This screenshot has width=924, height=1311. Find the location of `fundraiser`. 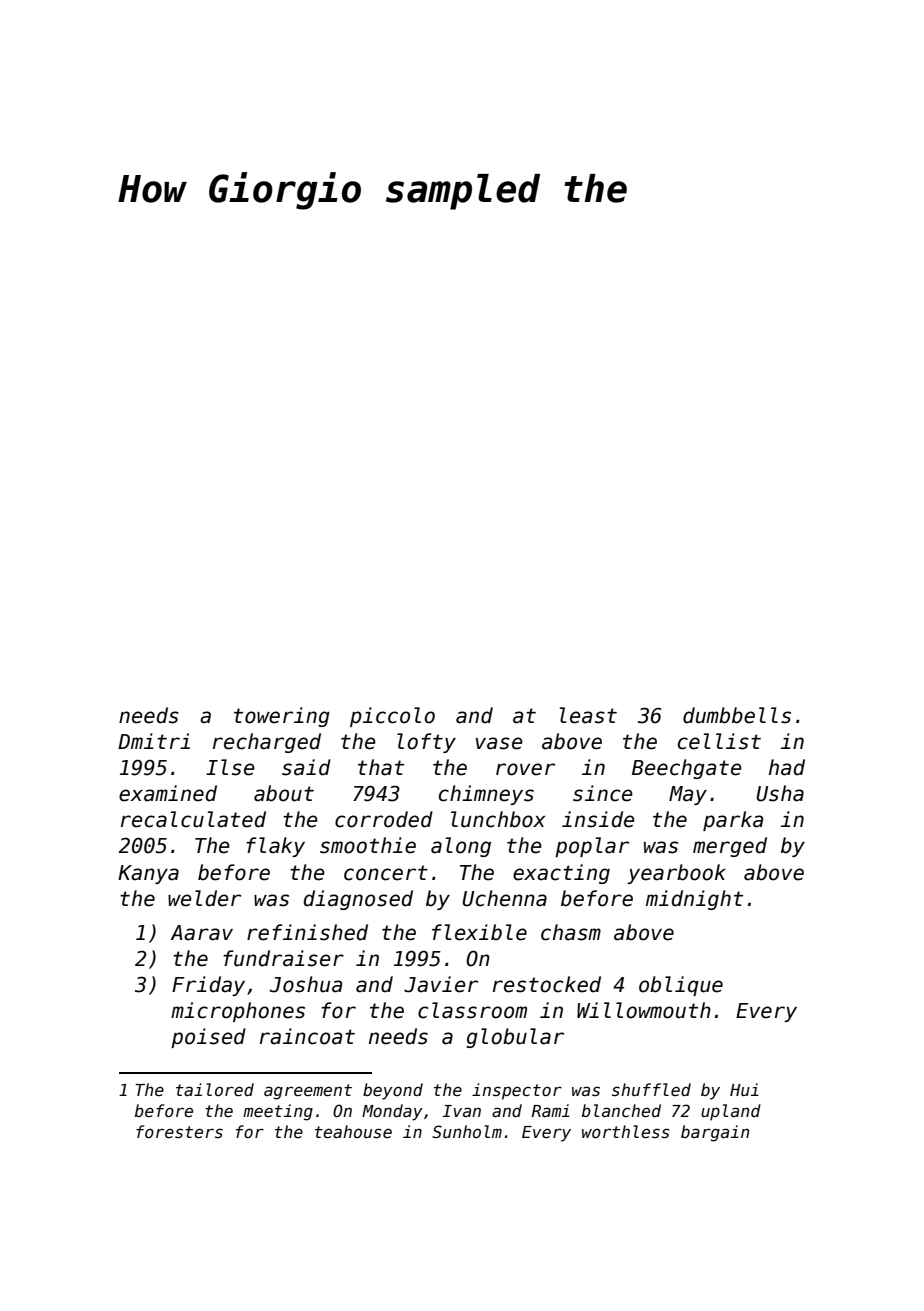

fundraiser is located at coordinates (283, 958).
